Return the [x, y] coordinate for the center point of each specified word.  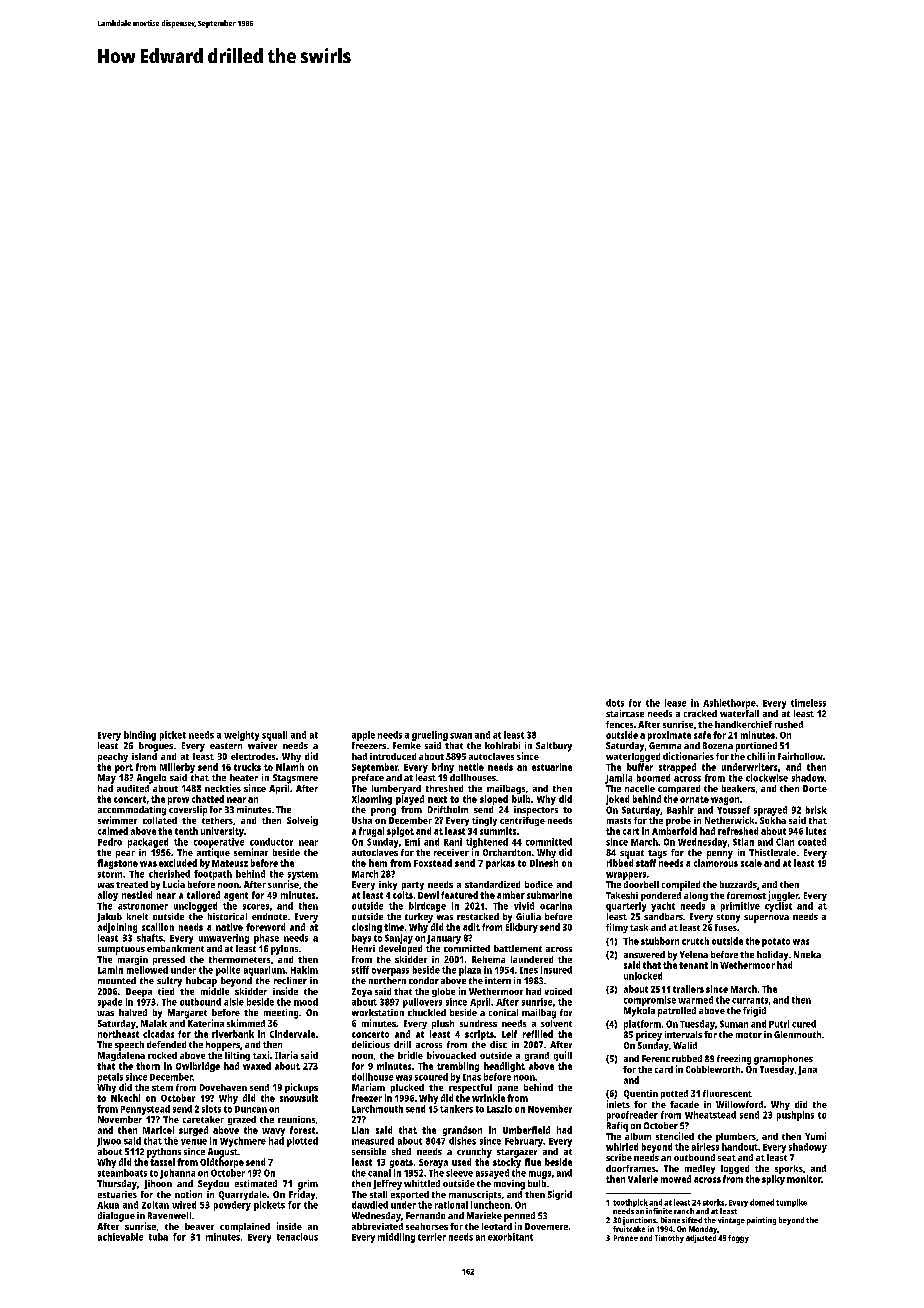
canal [379, 1173]
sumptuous [121, 950]
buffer [640, 767]
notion [188, 1194]
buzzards [738, 884]
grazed [242, 1120]
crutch [695, 941]
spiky [773, 1180]
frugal [371, 832]
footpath [213, 875]
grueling [430, 736]
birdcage [427, 907]
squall [274, 736]
